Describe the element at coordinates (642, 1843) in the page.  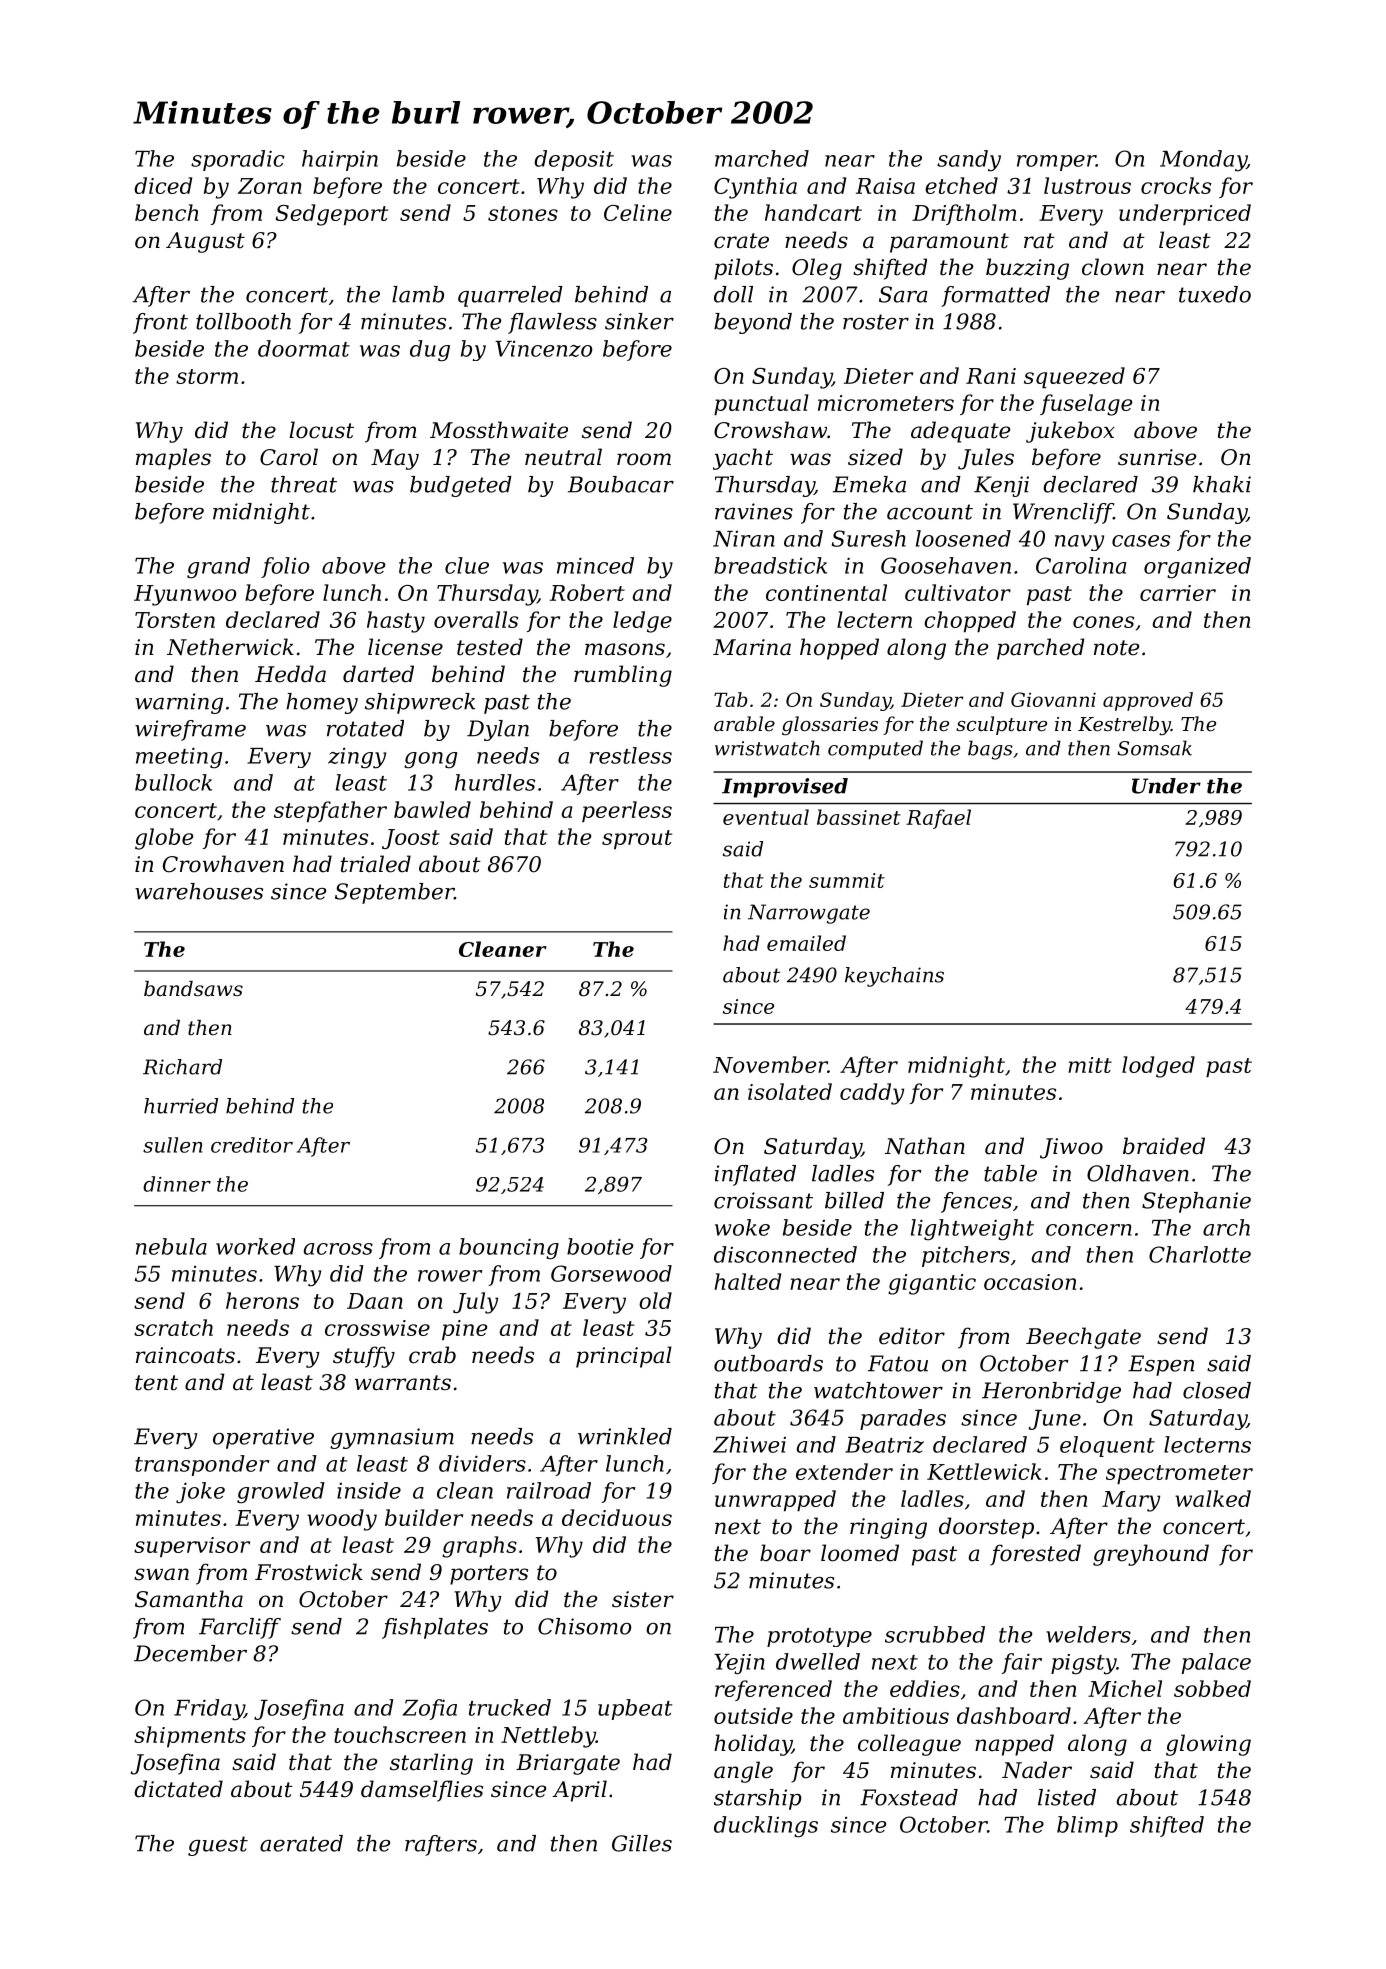
I see `Gilles` at that location.
